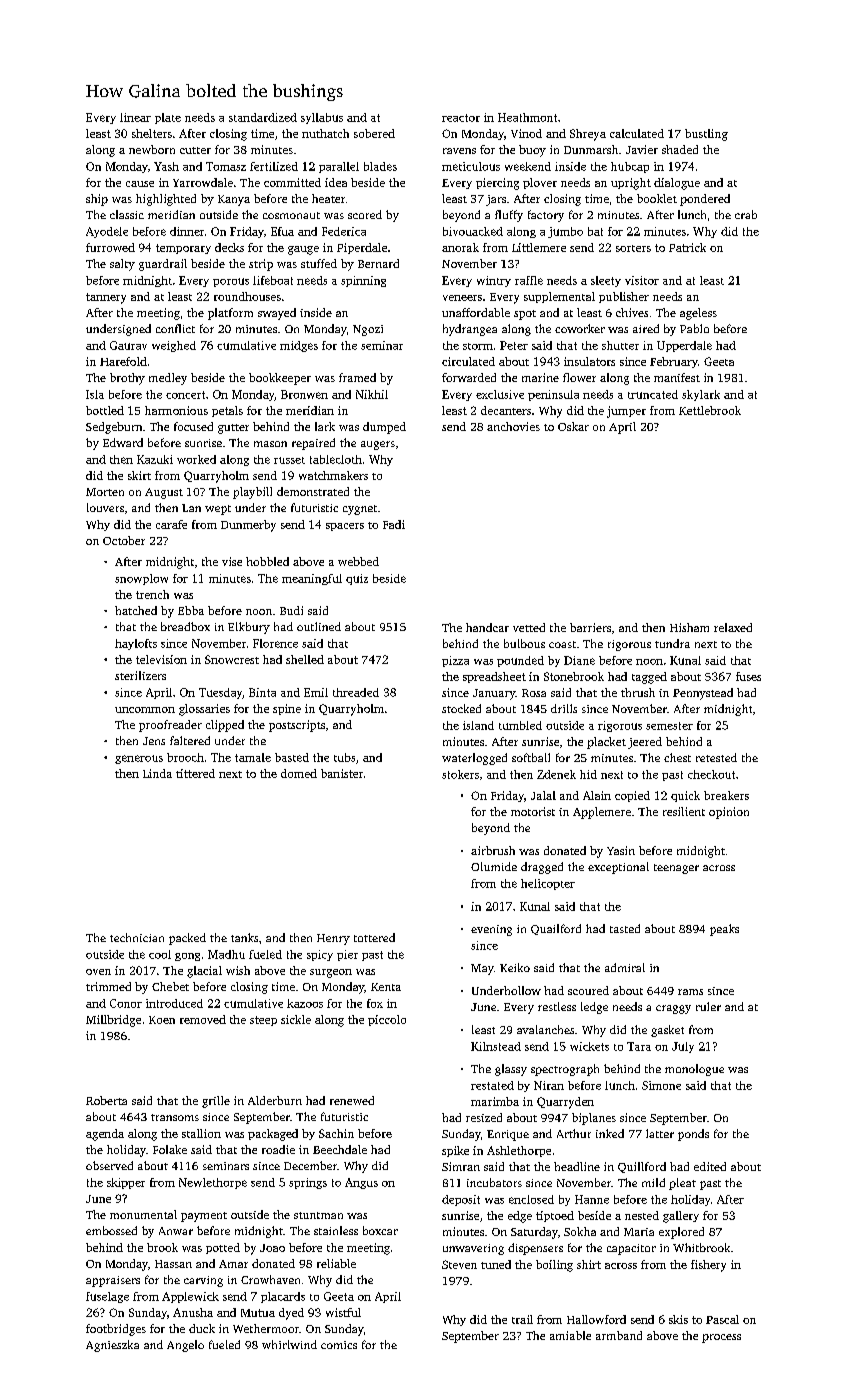  What do you see at coordinates (531, 1199) in the screenshot?
I see `enclosed` at bounding box center [531, 1199].
